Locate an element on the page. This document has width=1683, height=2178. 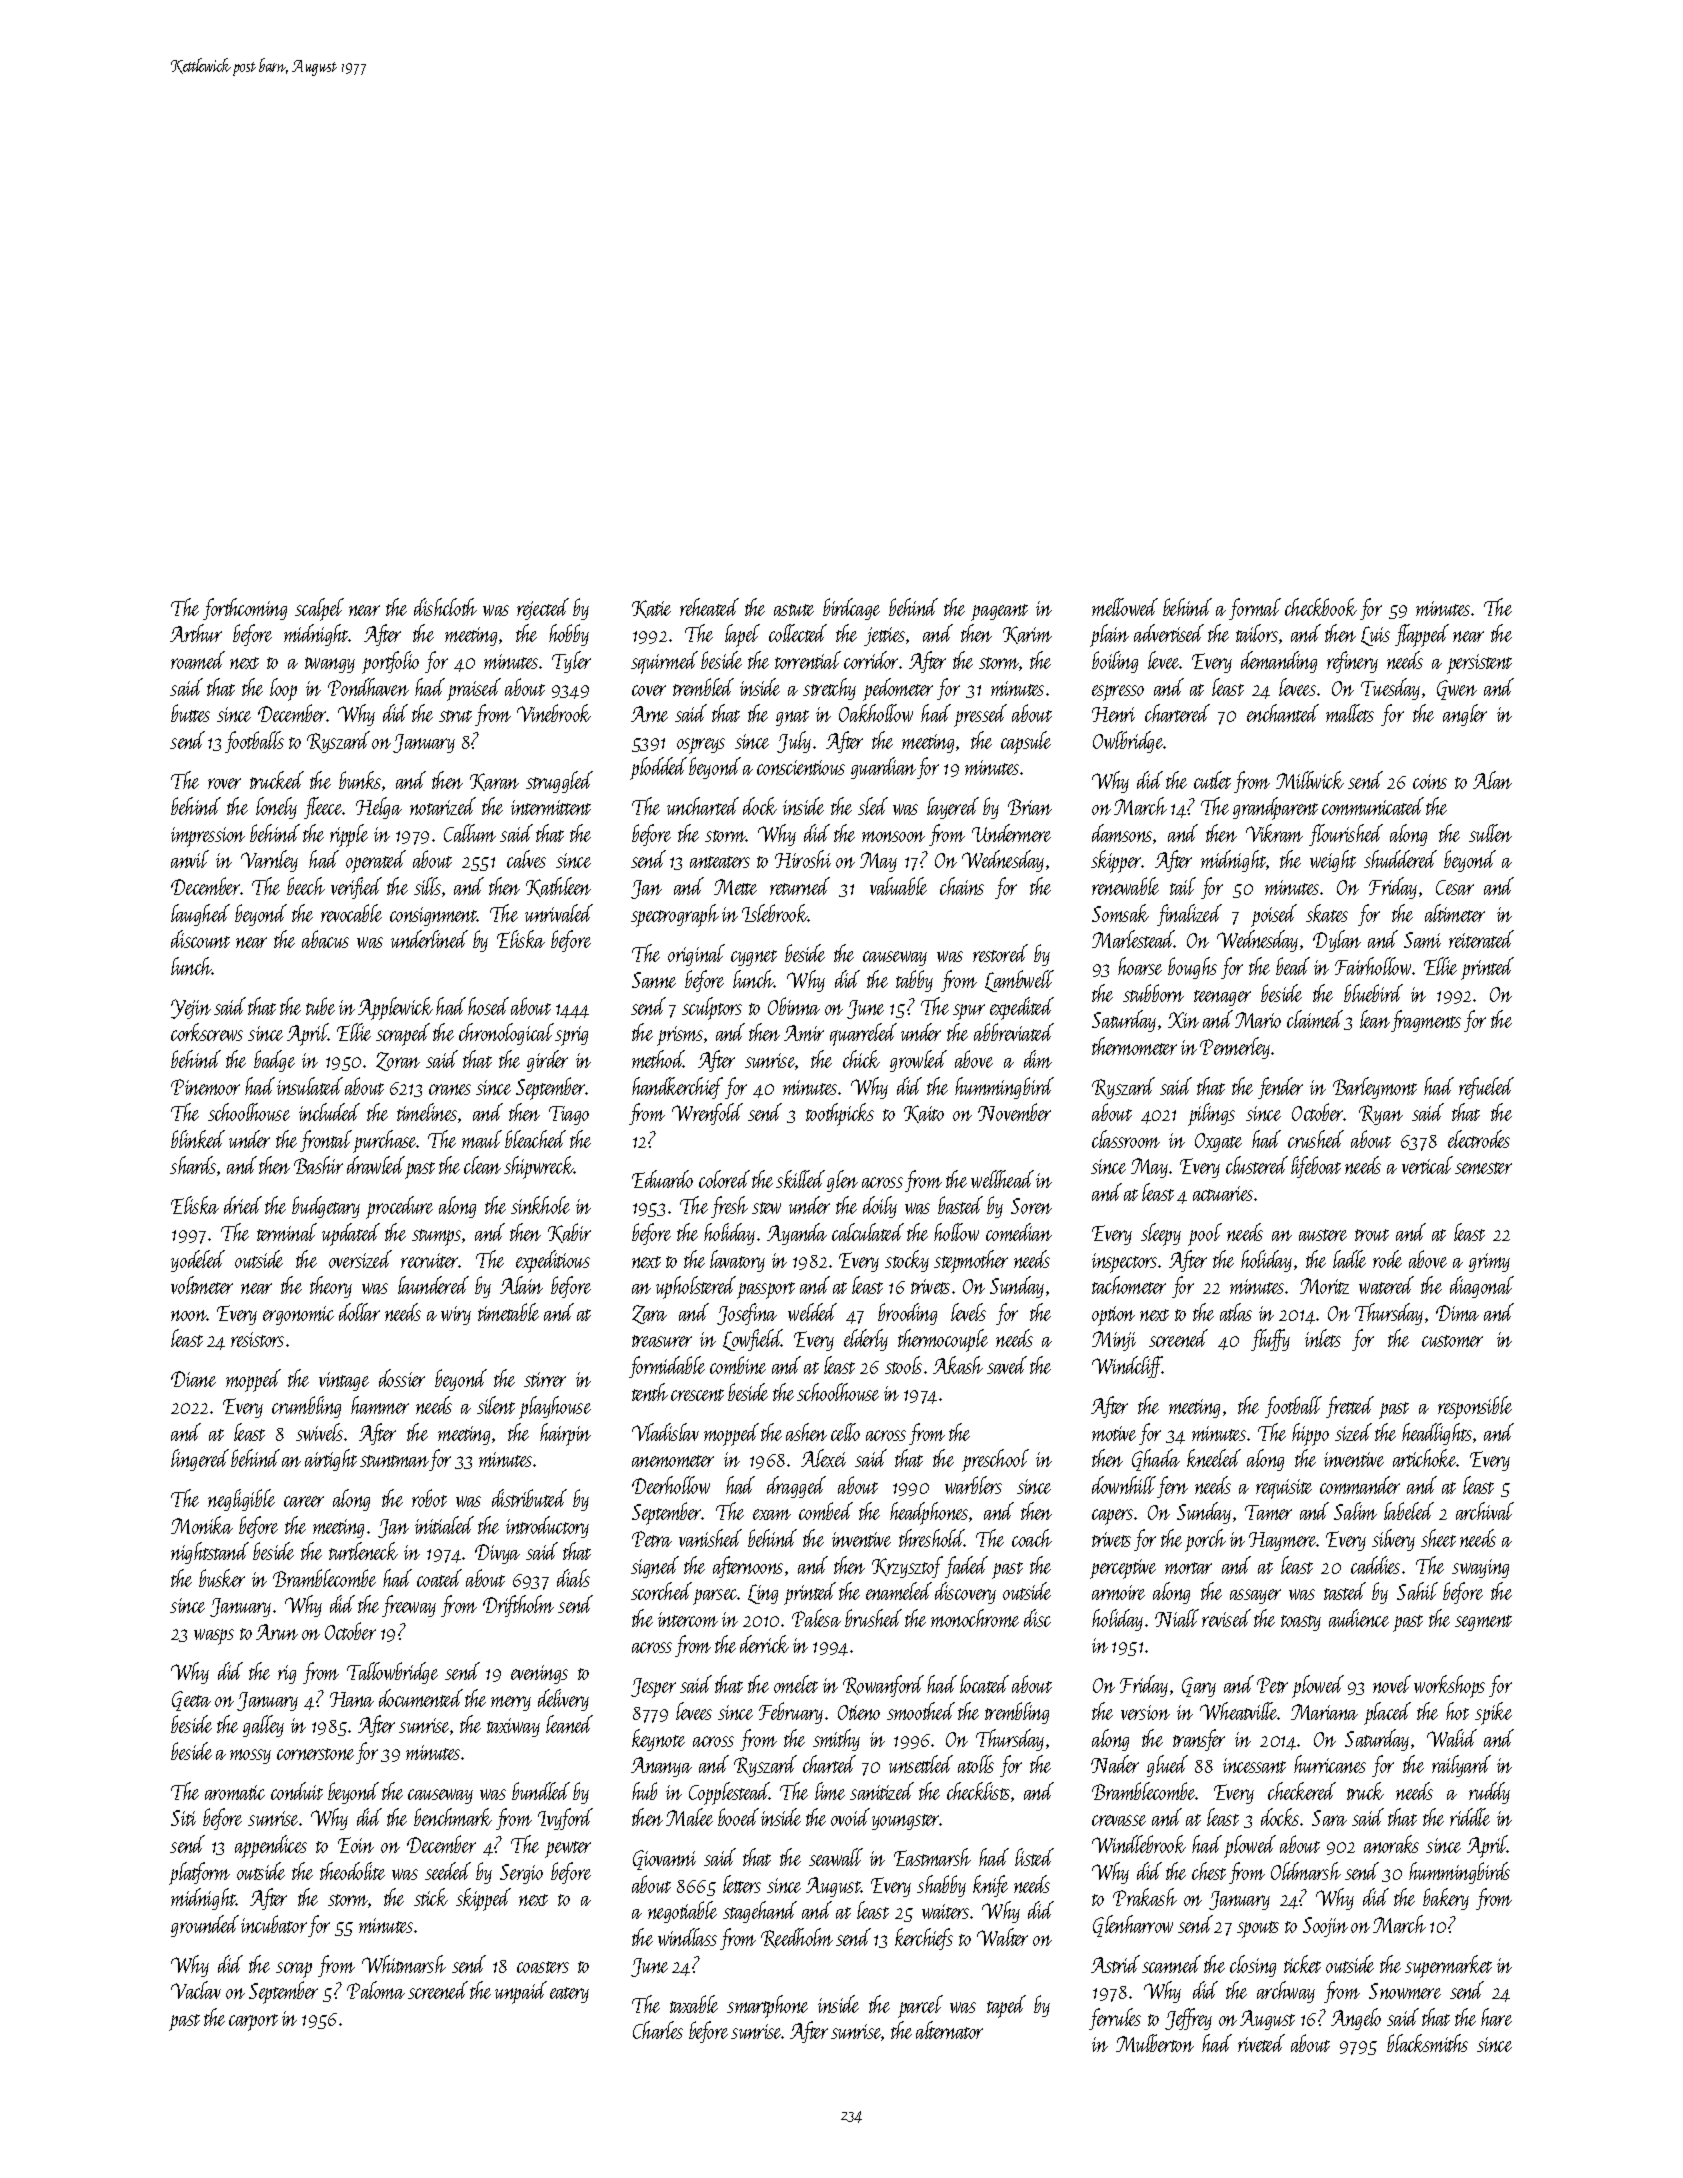
yodeled is located at coordinates (198, 1261).
